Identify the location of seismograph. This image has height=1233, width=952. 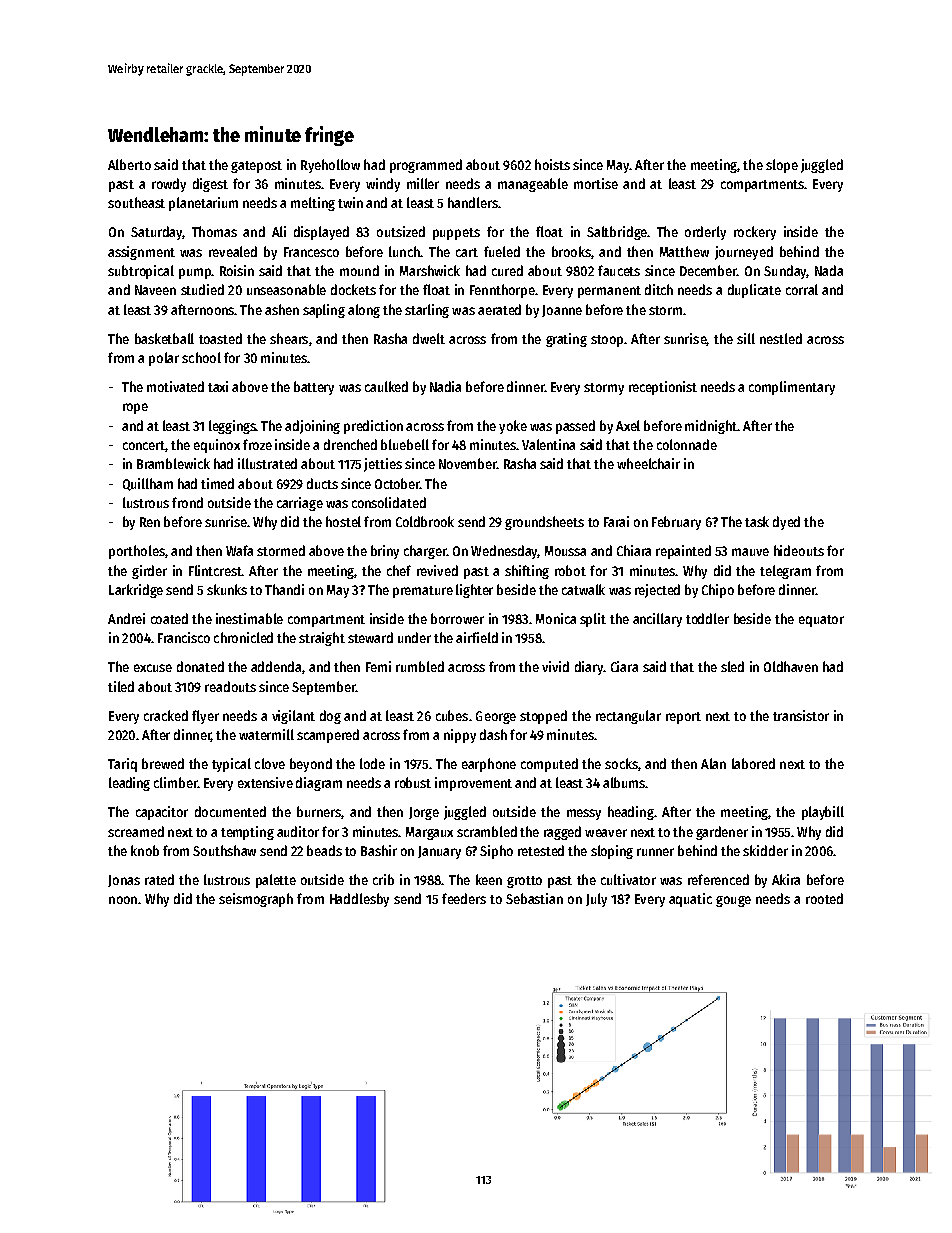
(256, 900).
